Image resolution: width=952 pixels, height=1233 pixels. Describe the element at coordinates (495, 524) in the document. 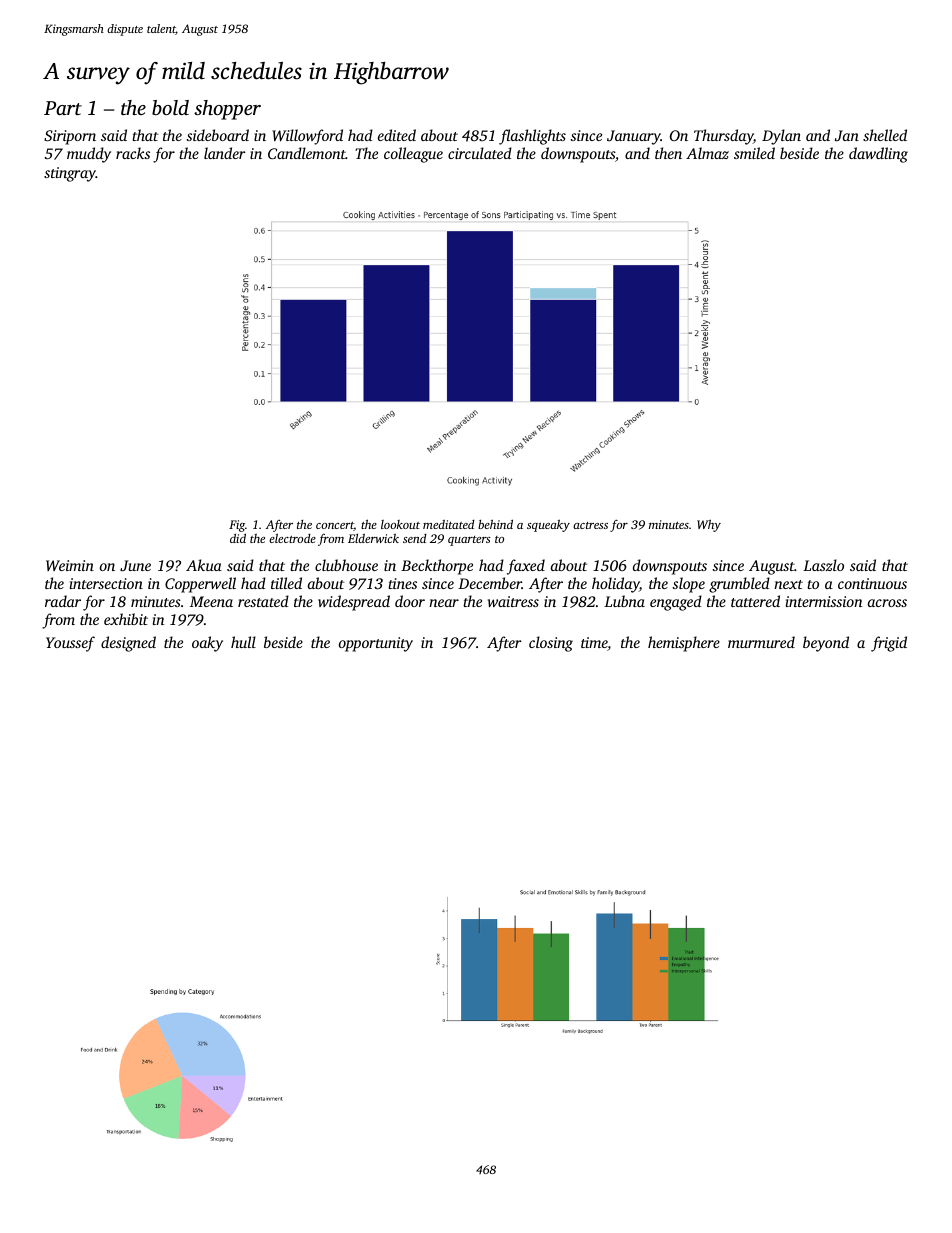

I see `behind` at that location.
